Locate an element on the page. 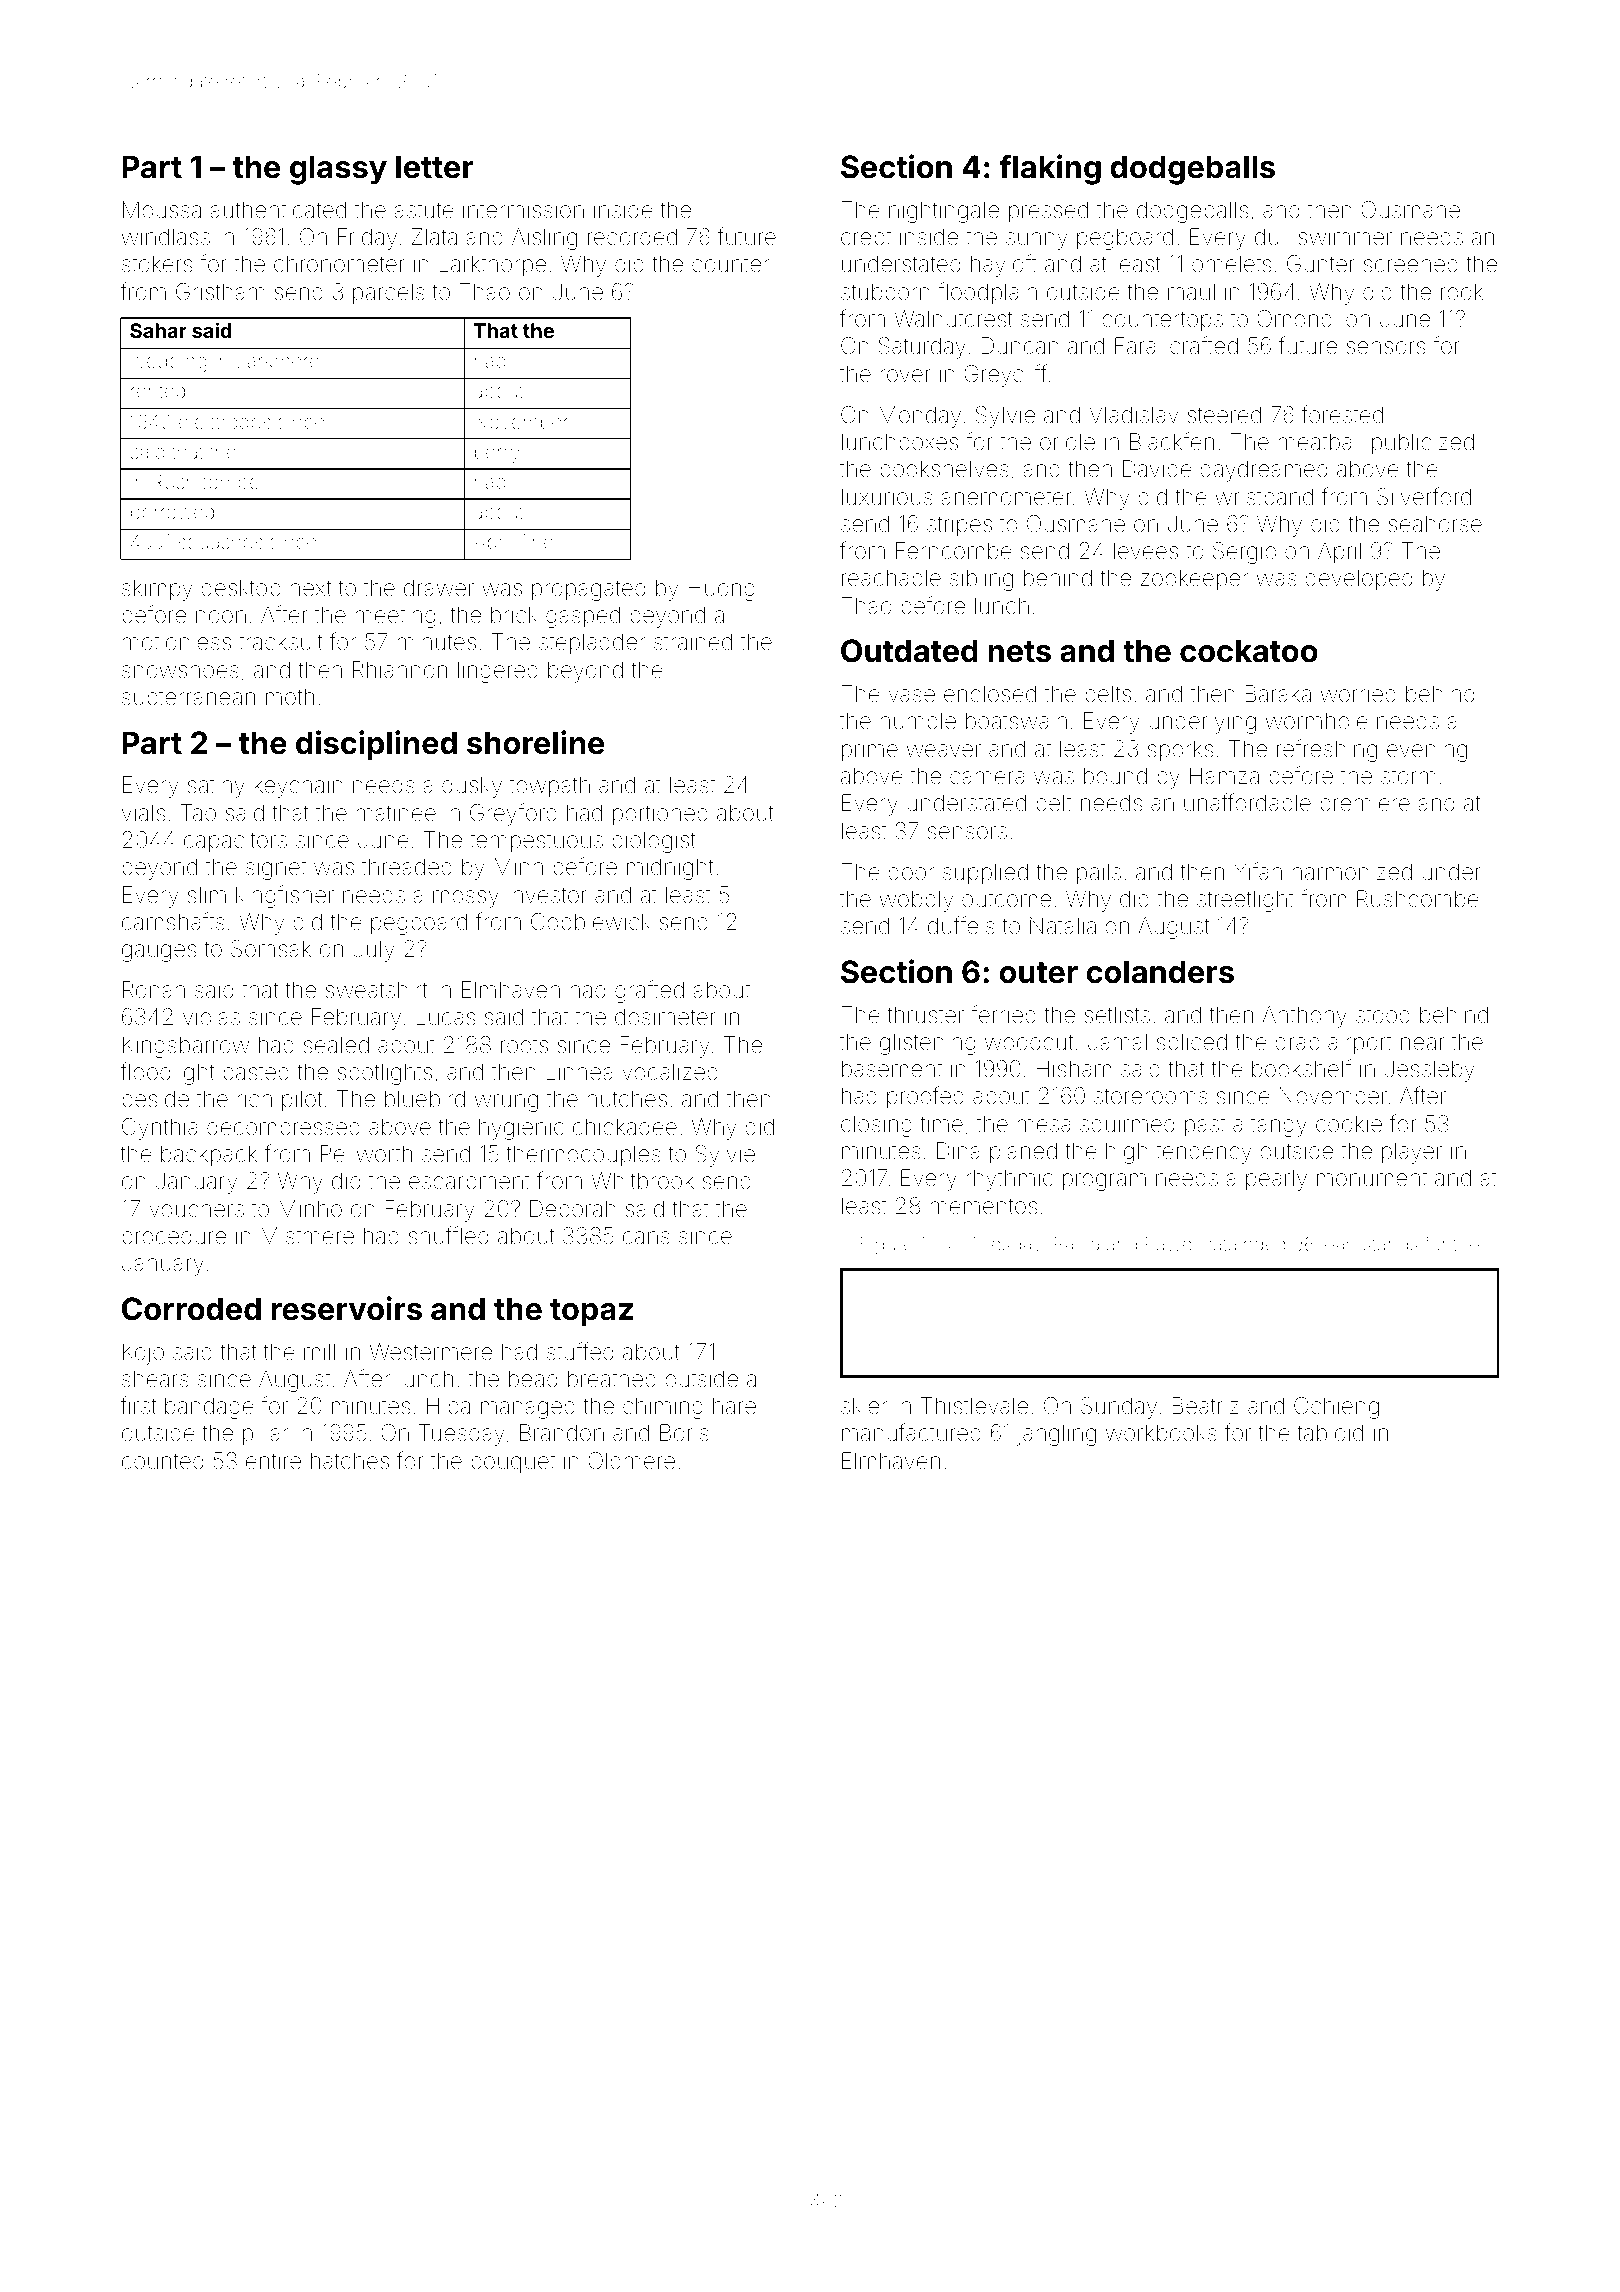  berry is located at coordinates (497, 453).
